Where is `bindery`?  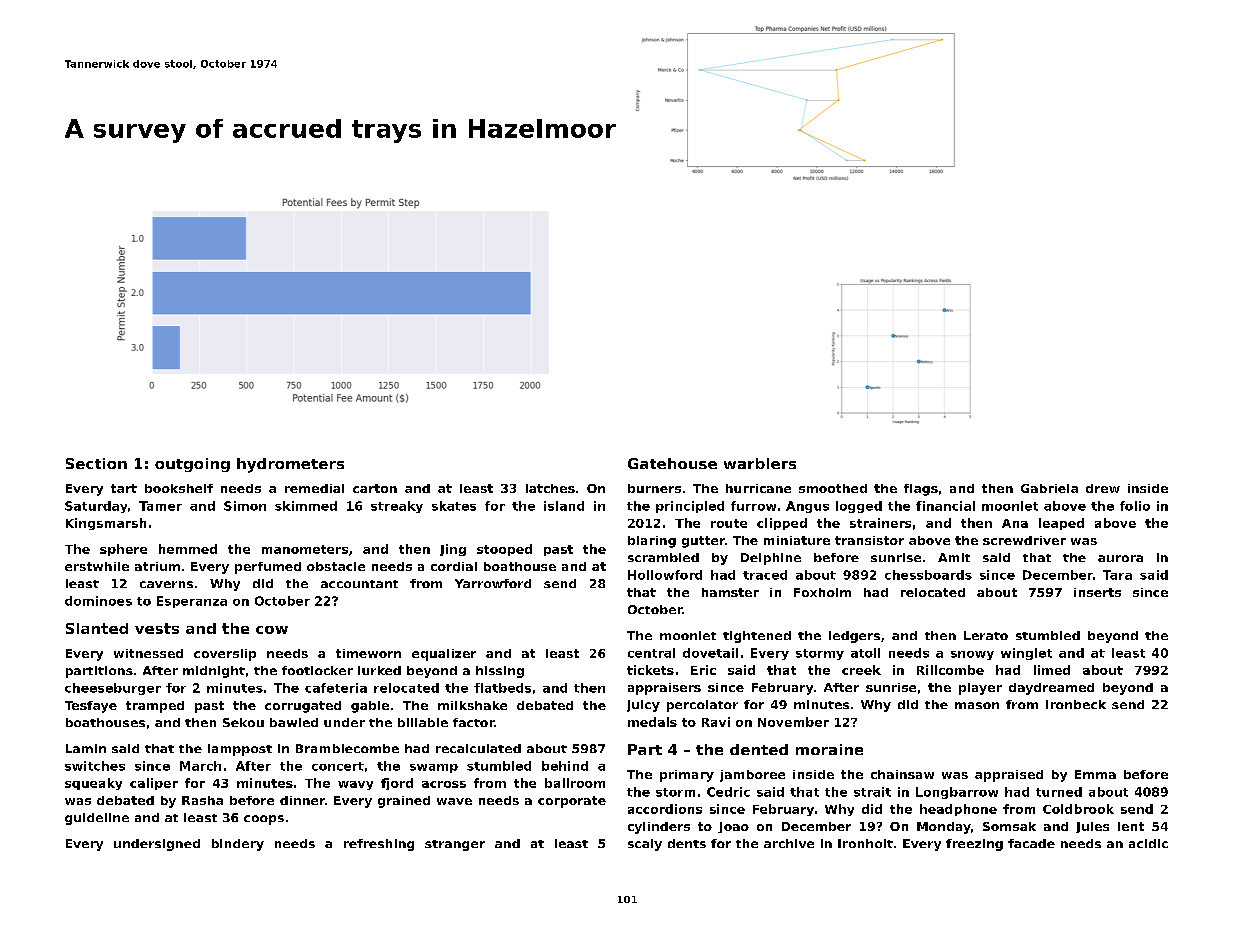 bindery is located at coordinates (238, 845).
